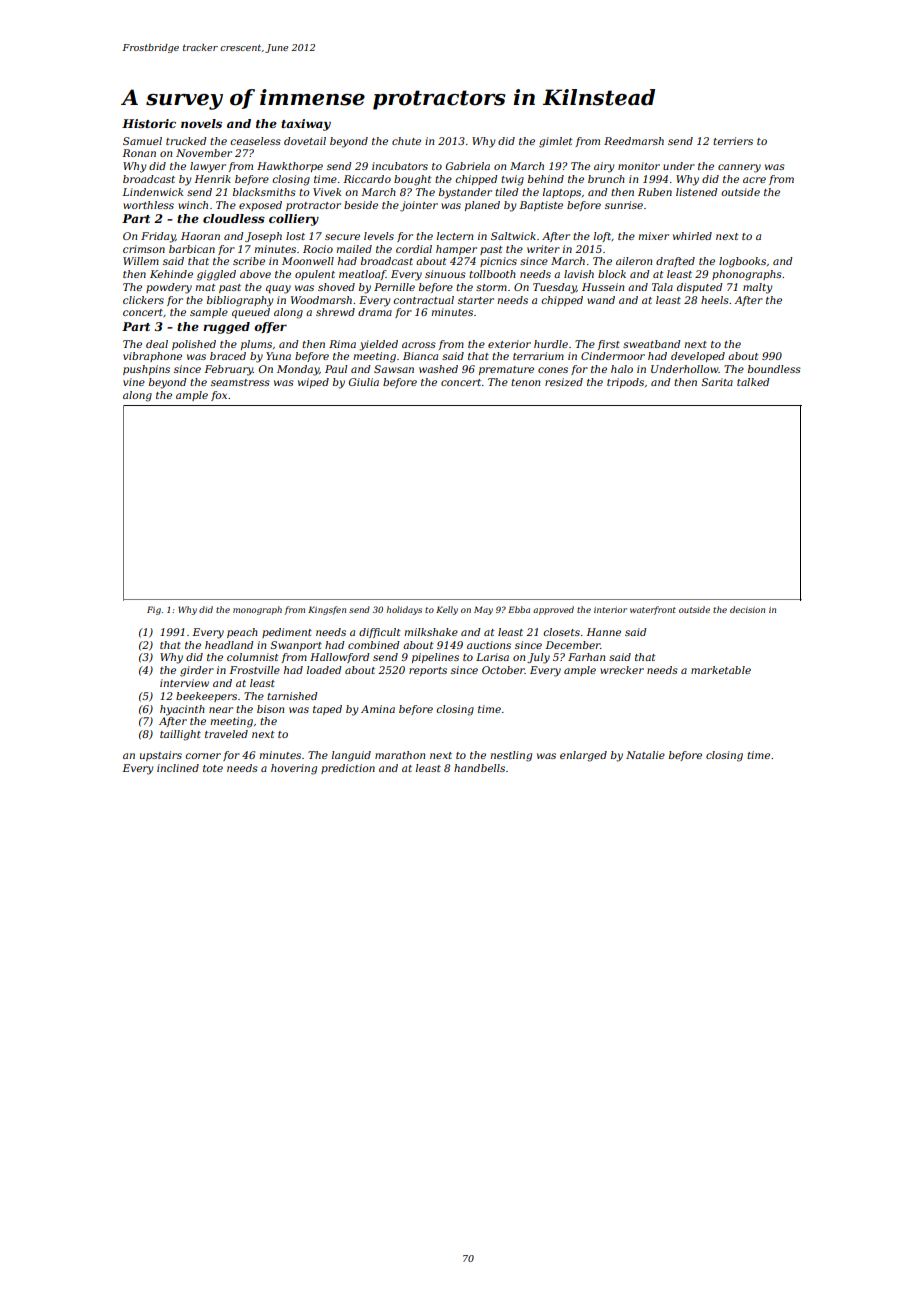  Describe the element at coordinates (519, 609) in the document. I see `Ebba` at that location.
